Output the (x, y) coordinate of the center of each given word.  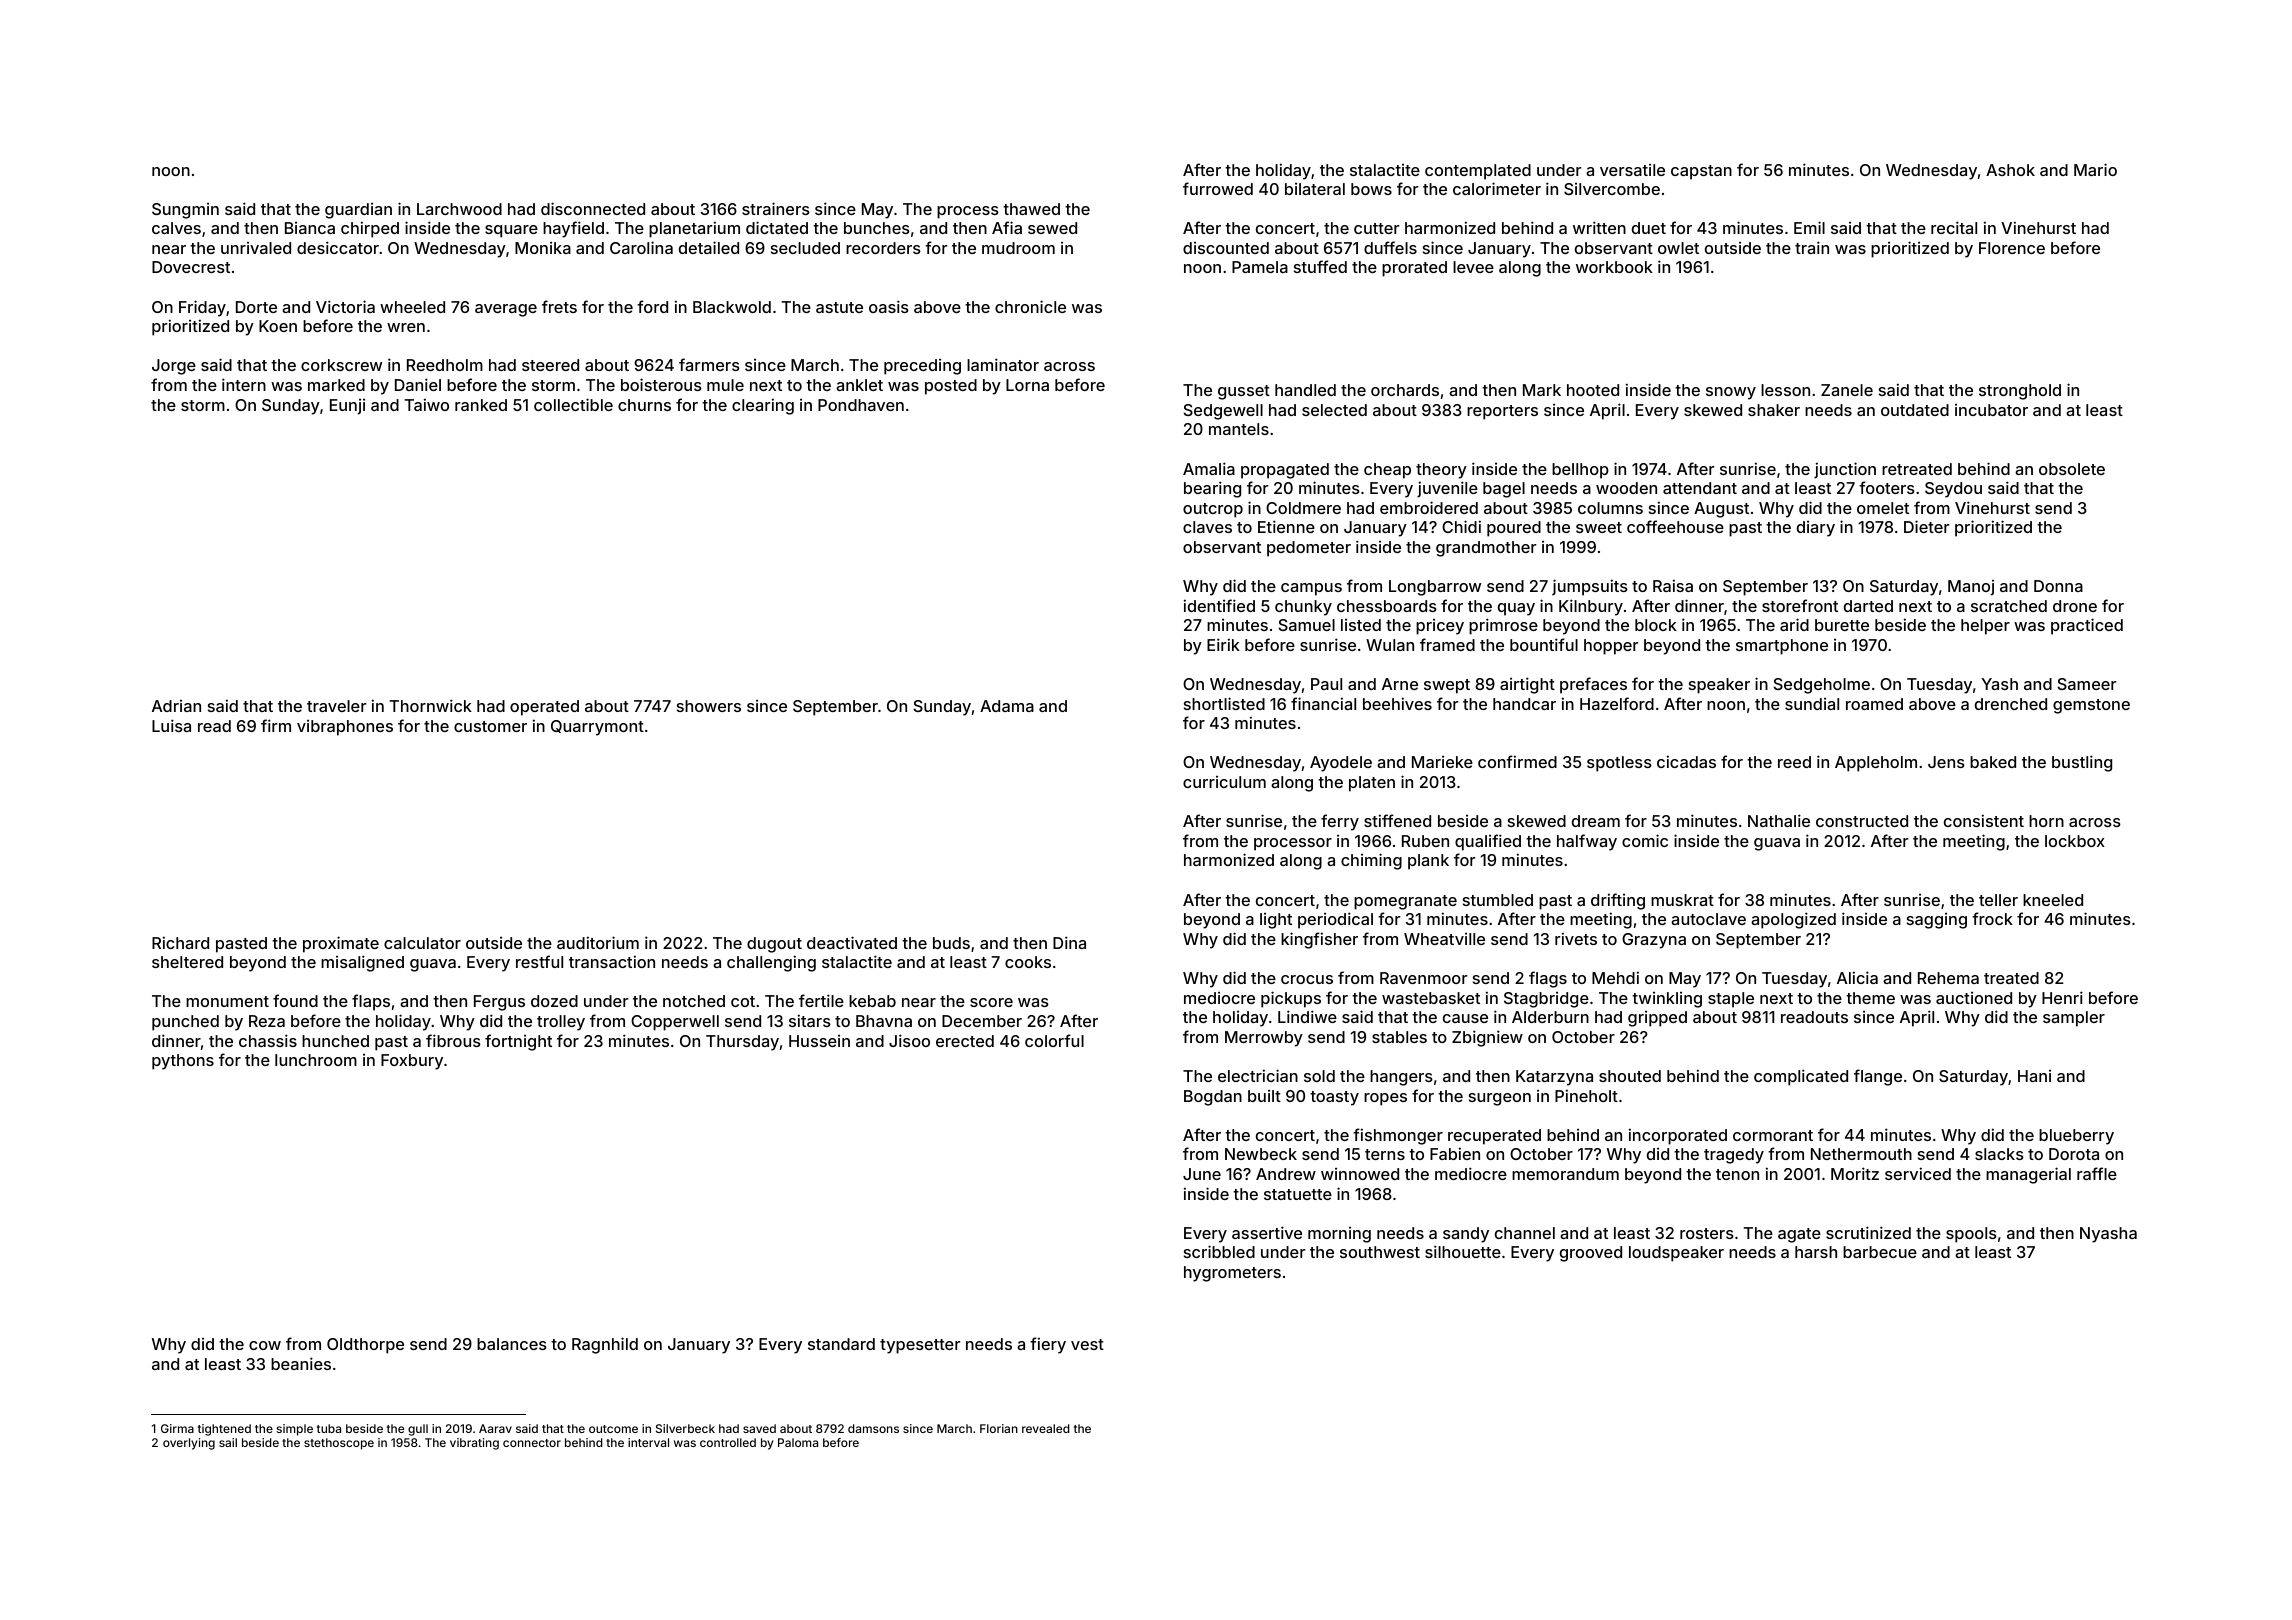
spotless (1619, 764)
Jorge (174, 367)
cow (265, 1345)
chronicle (1030, 306)
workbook (1614, 267)
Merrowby (1264, 1039)
